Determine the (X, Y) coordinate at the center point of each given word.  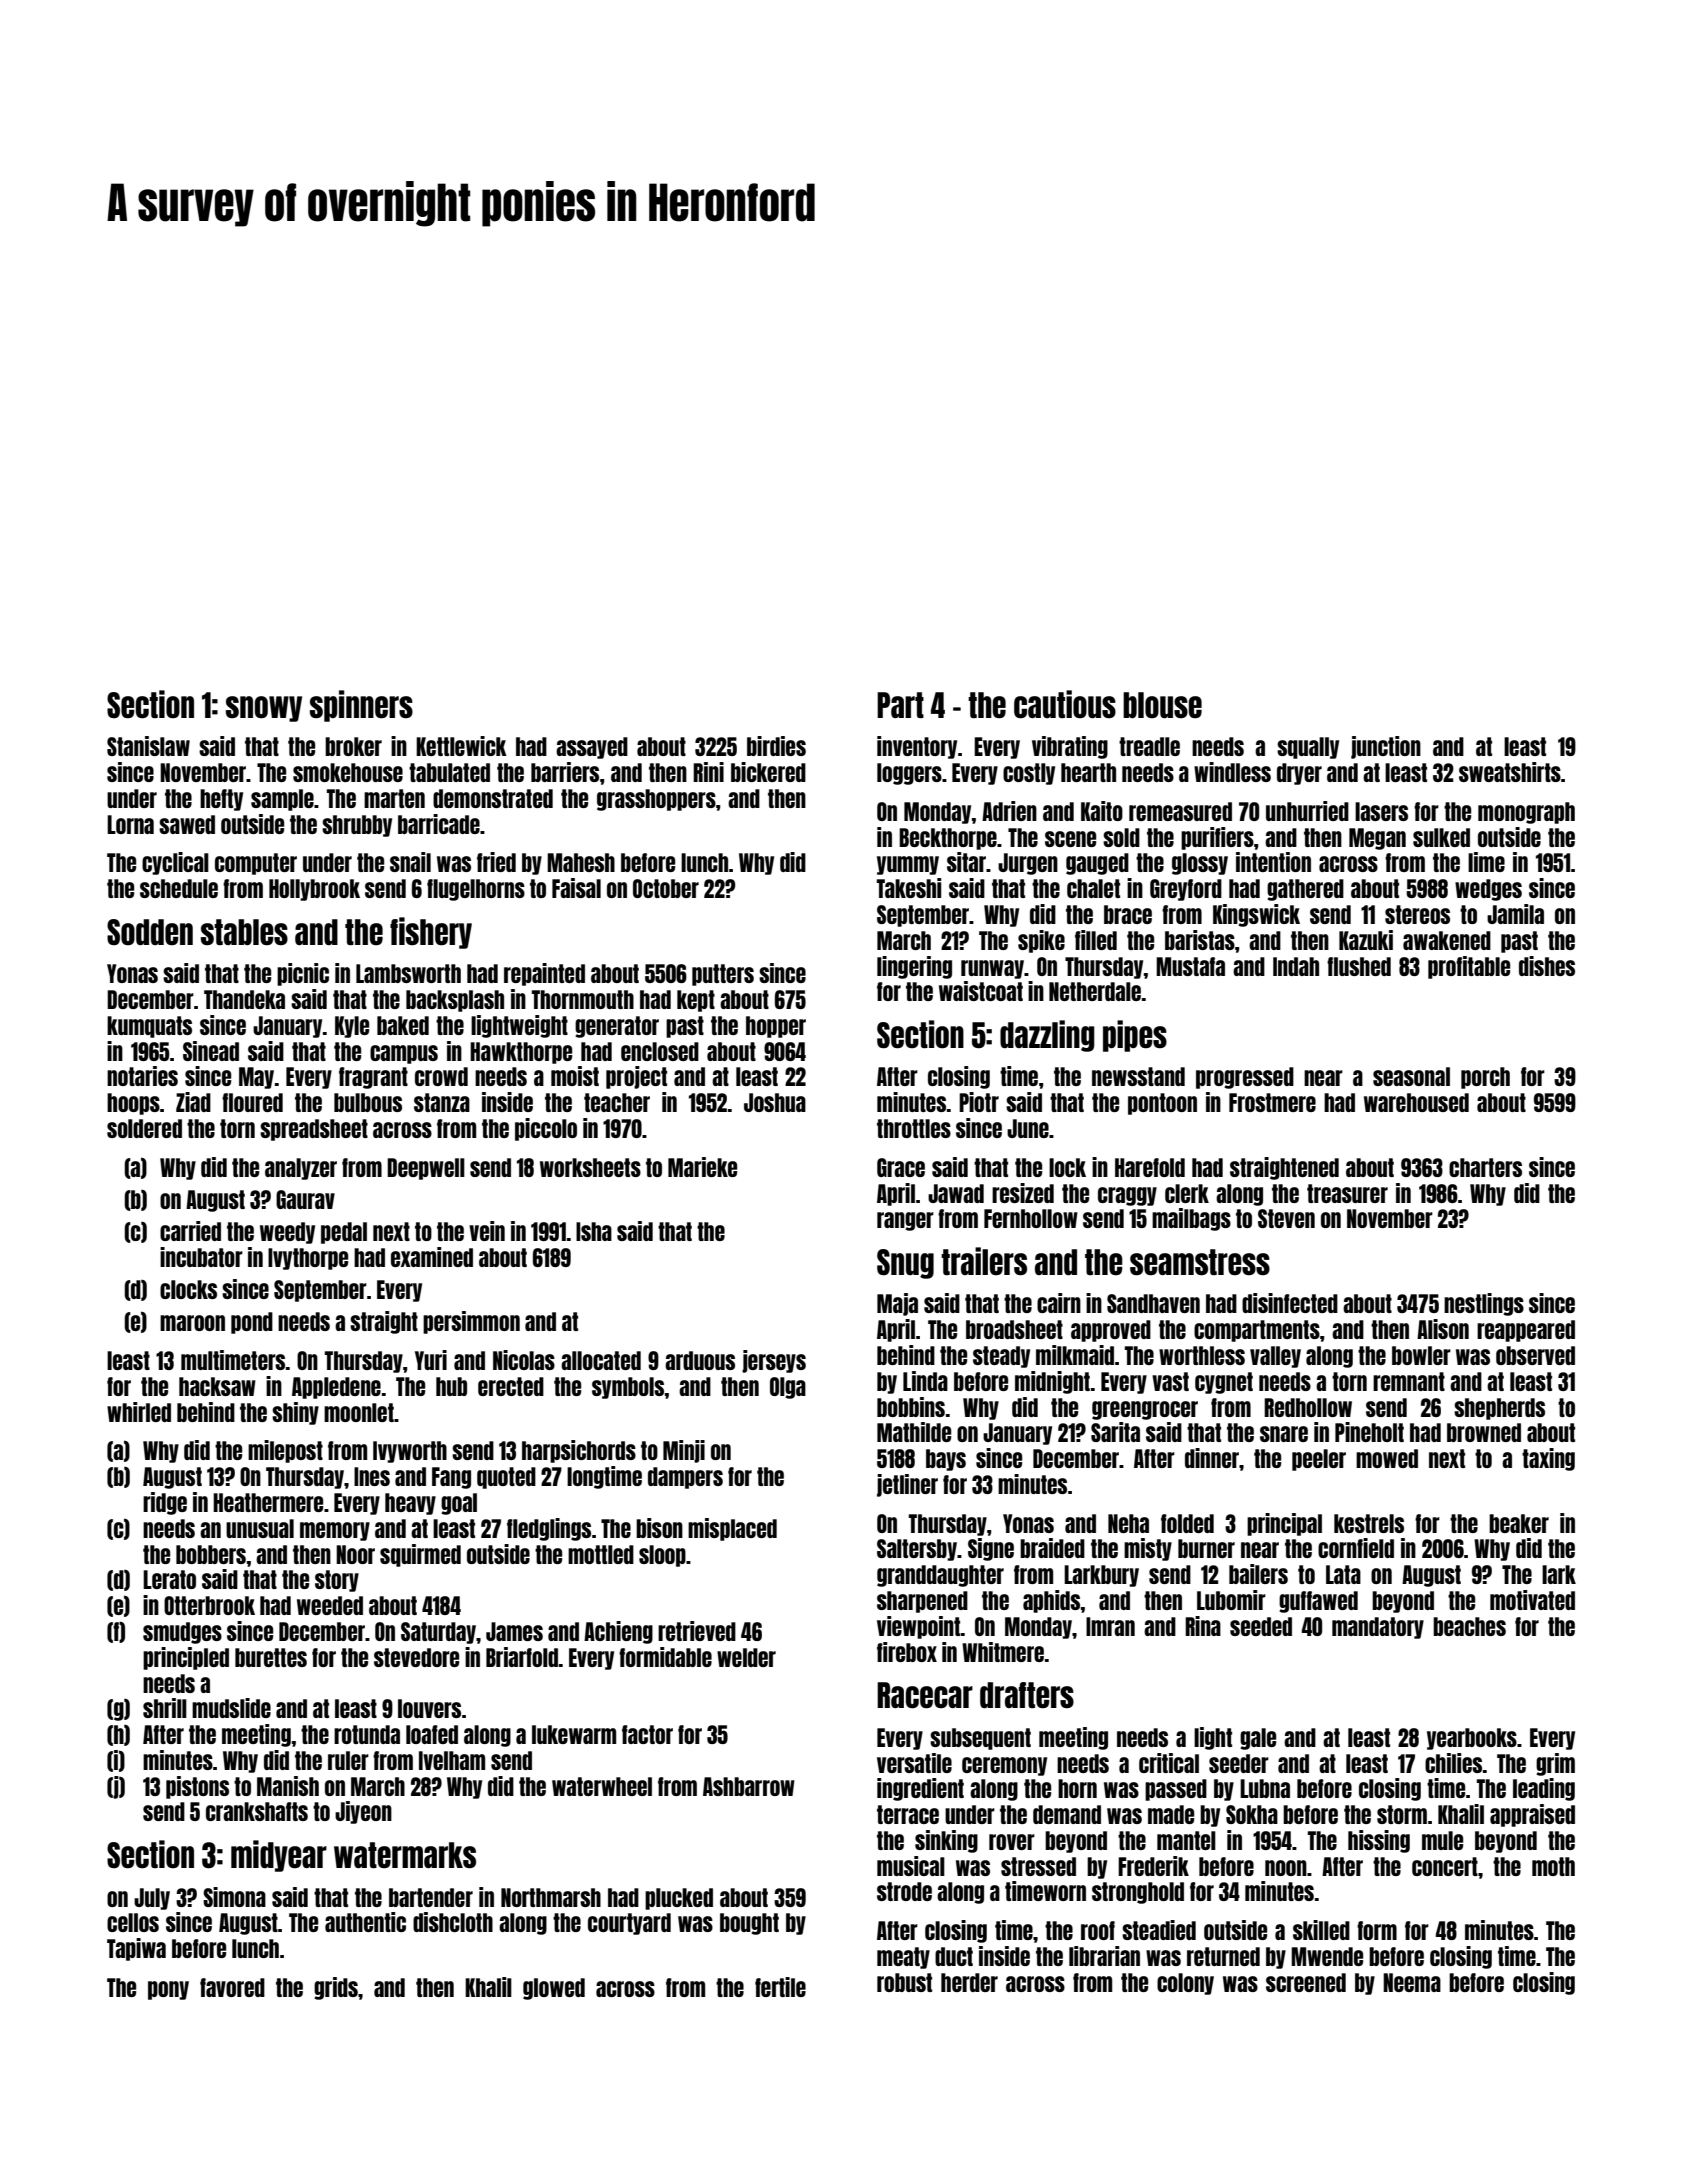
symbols (628, 1388)
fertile (780, 1987)
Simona (234, 1897)
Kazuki (1366, 940)
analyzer (301, 1169)
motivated (1532, 1600)
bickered (768, 772)
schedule (179, 888)
